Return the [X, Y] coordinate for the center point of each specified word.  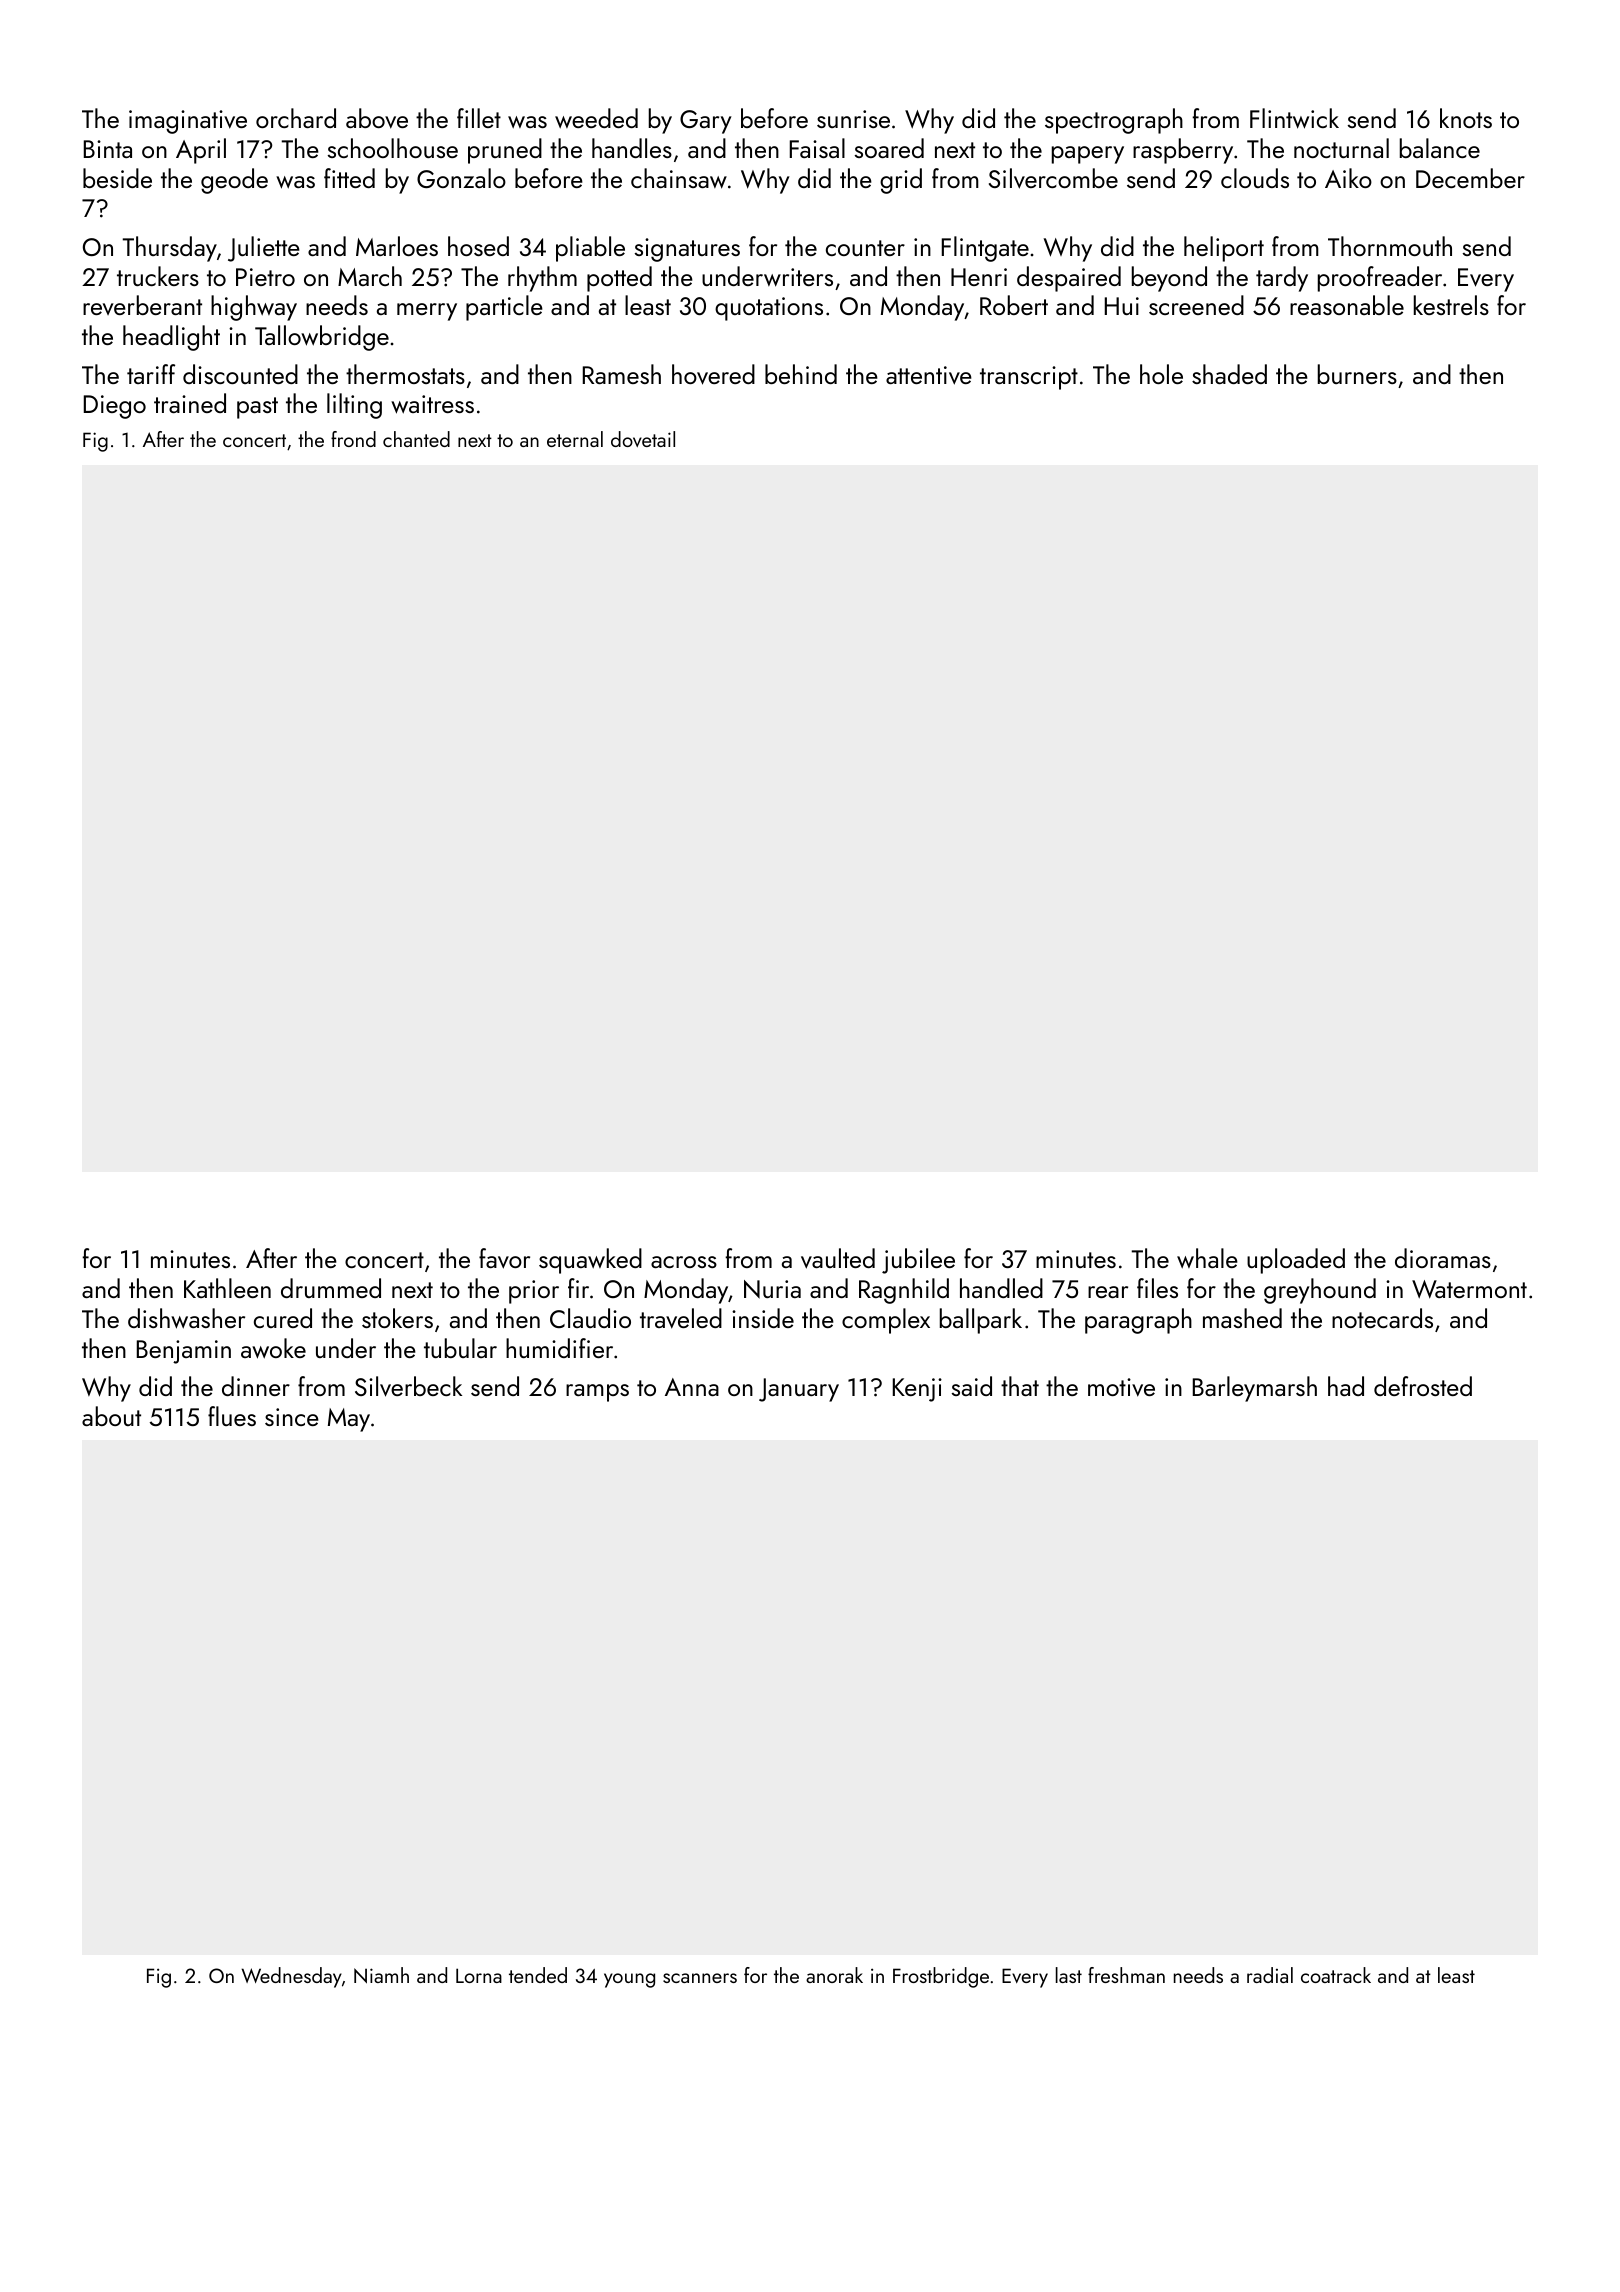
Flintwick [1294, 118]
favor [504, 1258]
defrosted [1423, 1386]
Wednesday [291, 1977]
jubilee [918, 1261]
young [629, 1980]
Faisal [817, 148]
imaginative [188, 122]
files [1157, 1288]
